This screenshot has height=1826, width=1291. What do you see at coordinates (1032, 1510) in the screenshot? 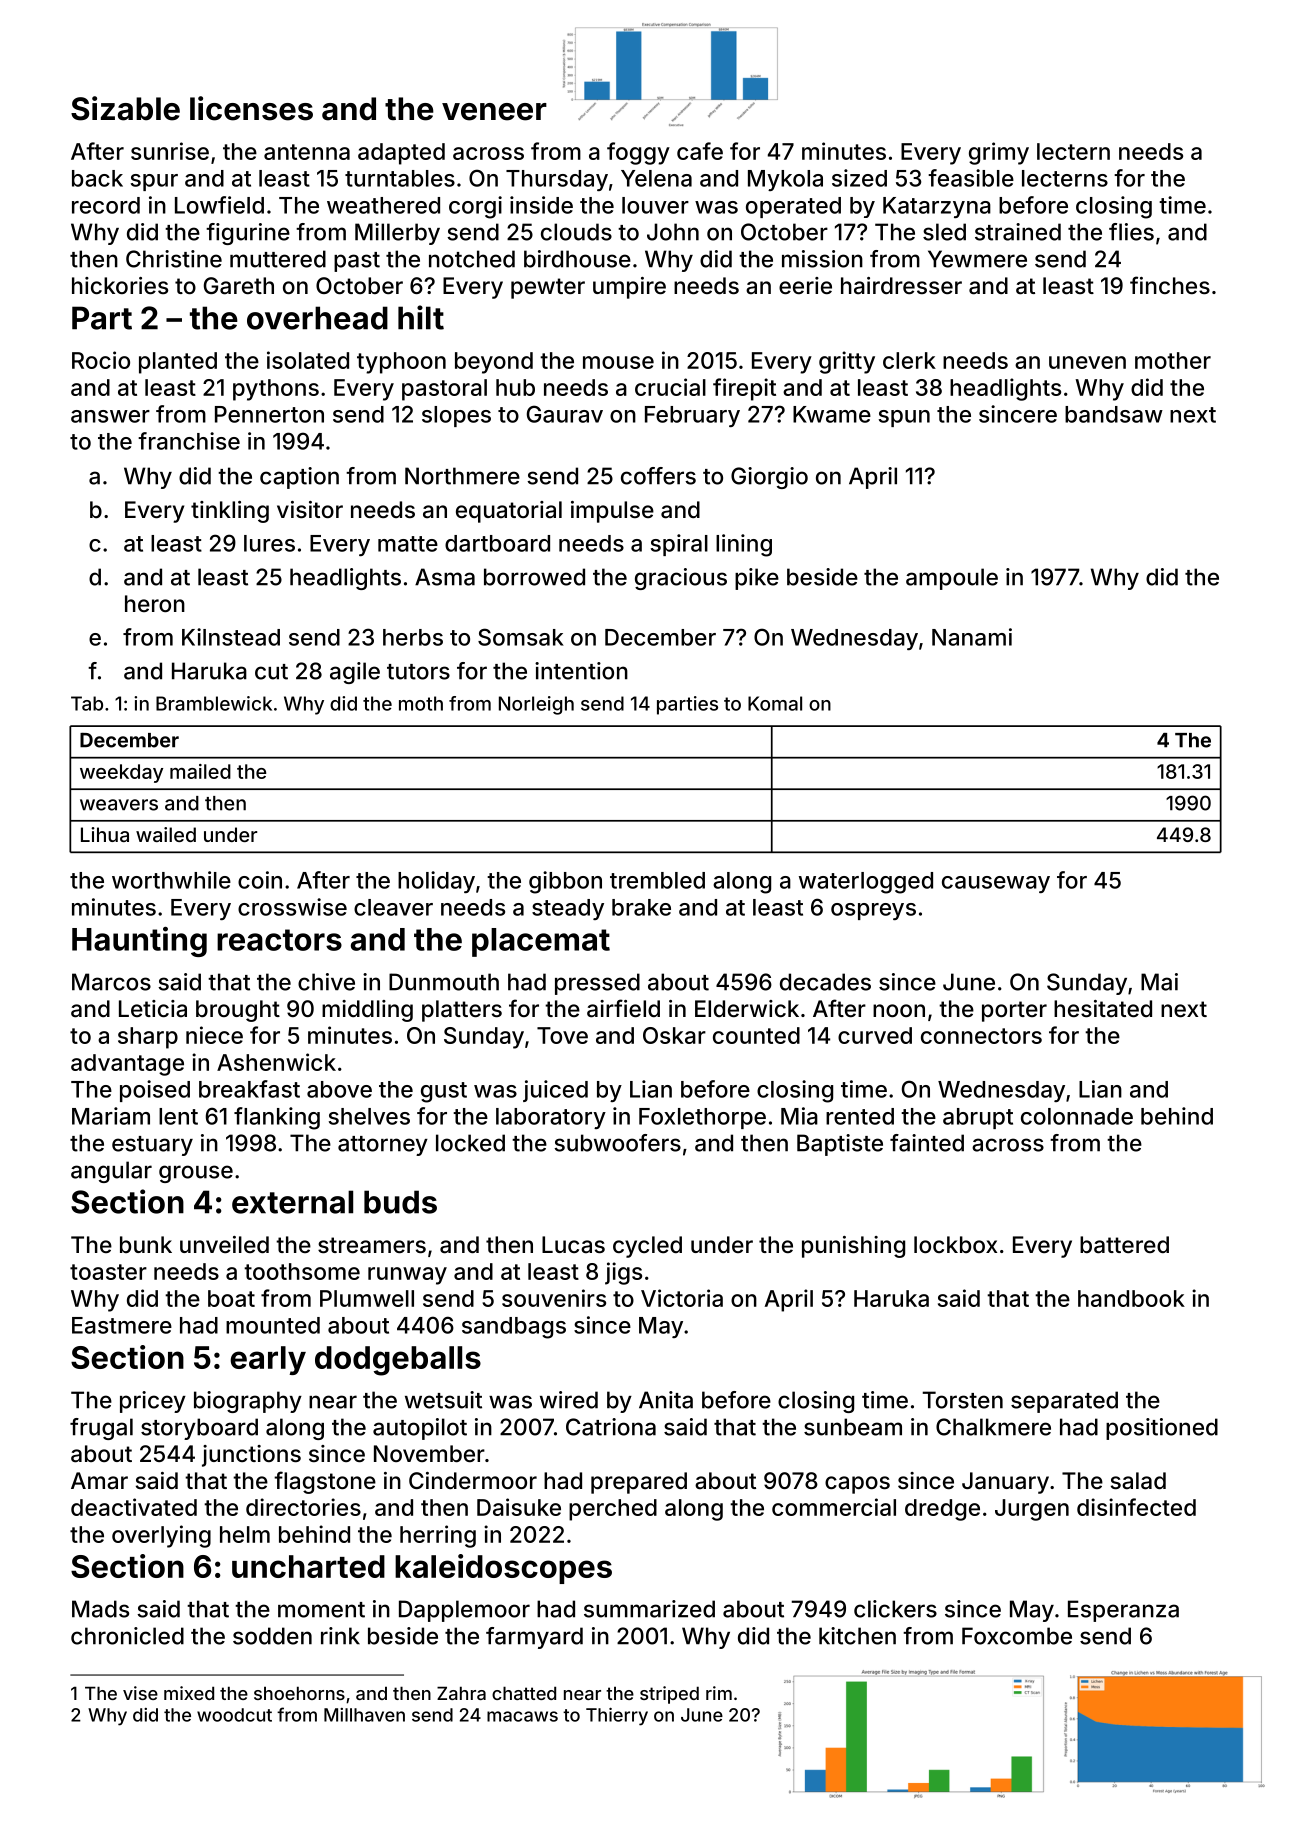
I see `Jurgen` at bounding box center [1032, 1510].
